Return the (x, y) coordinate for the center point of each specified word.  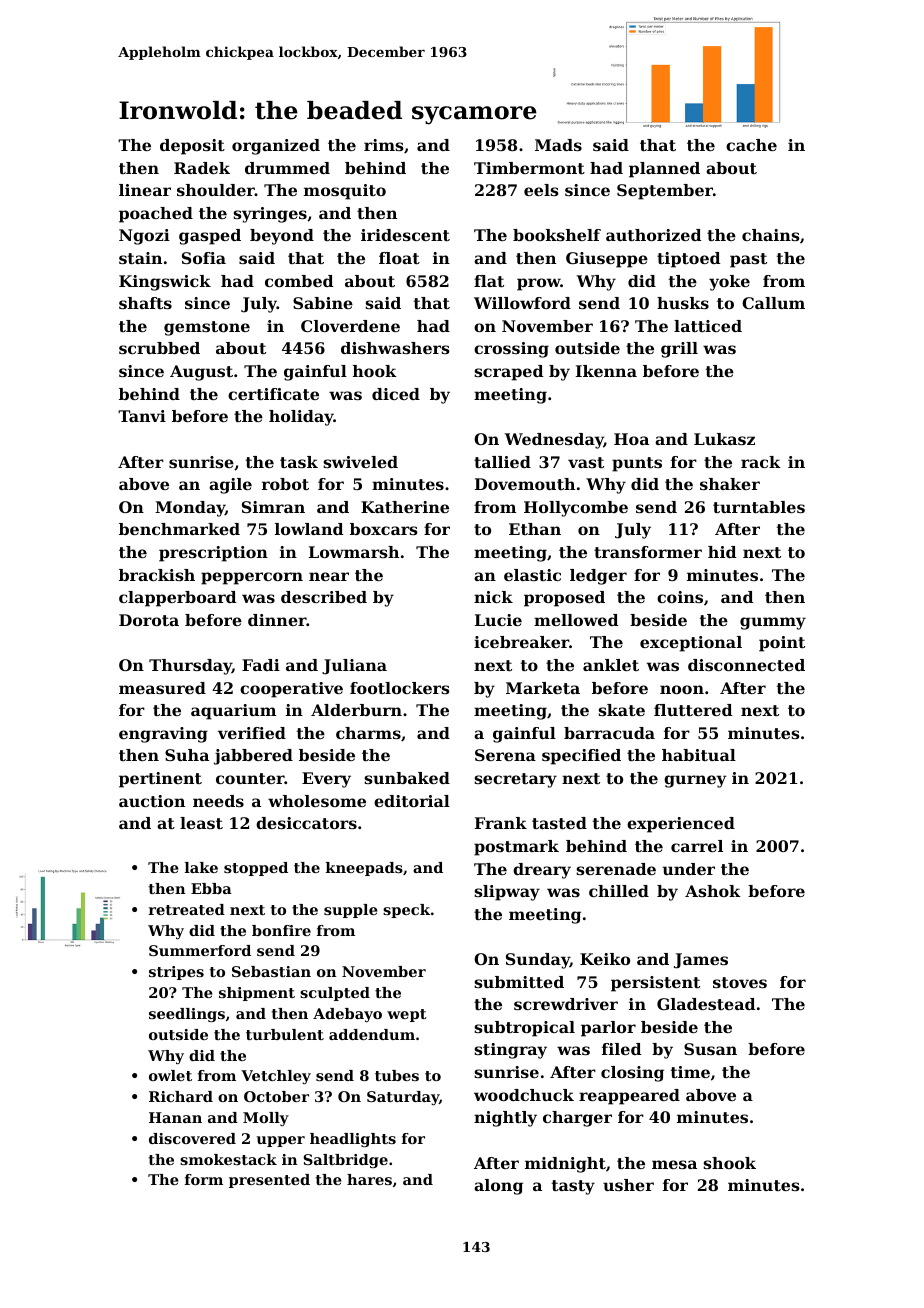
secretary (515, 780)
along (498, 1187)
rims (384, 145)
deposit (192, 147)
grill (679, 350)
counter (250, 778)
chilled (619, 891)
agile (230, 486)
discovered (192, 1138)
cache (751, 145)
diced (396, 394)
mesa (674, 1164)
